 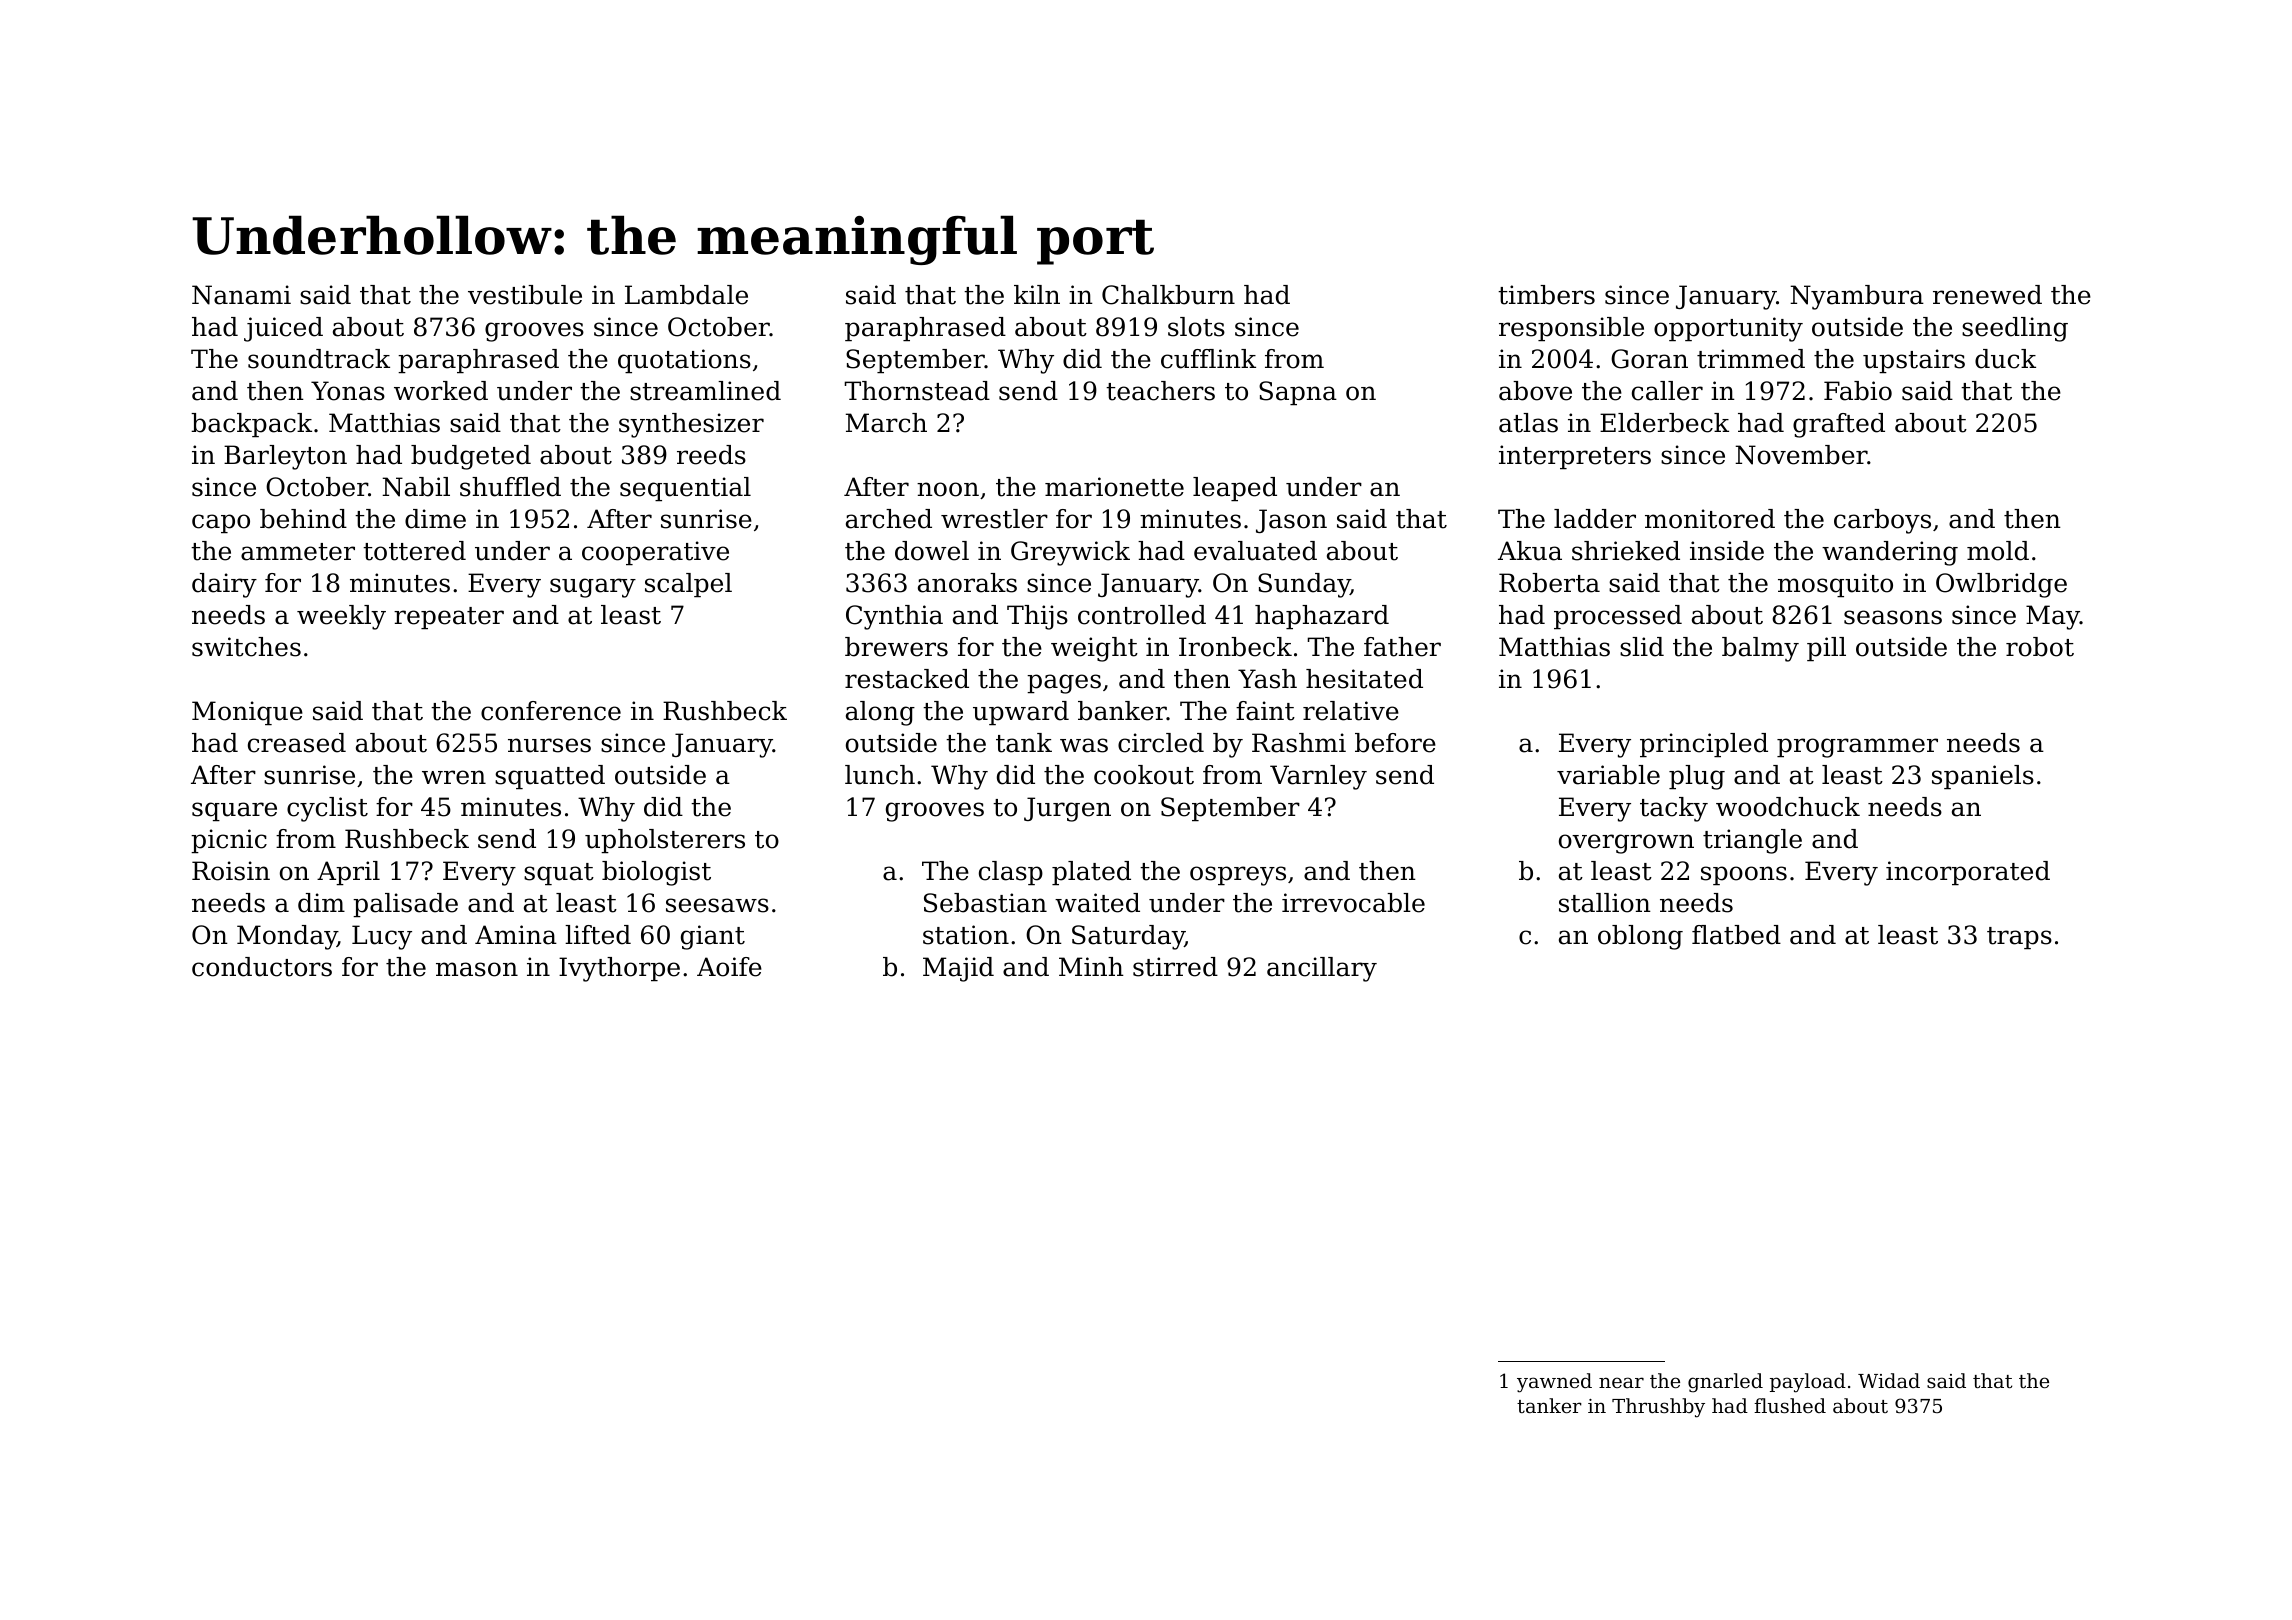 I want to click on Ironbeck, so click(x=1235, y=647).
